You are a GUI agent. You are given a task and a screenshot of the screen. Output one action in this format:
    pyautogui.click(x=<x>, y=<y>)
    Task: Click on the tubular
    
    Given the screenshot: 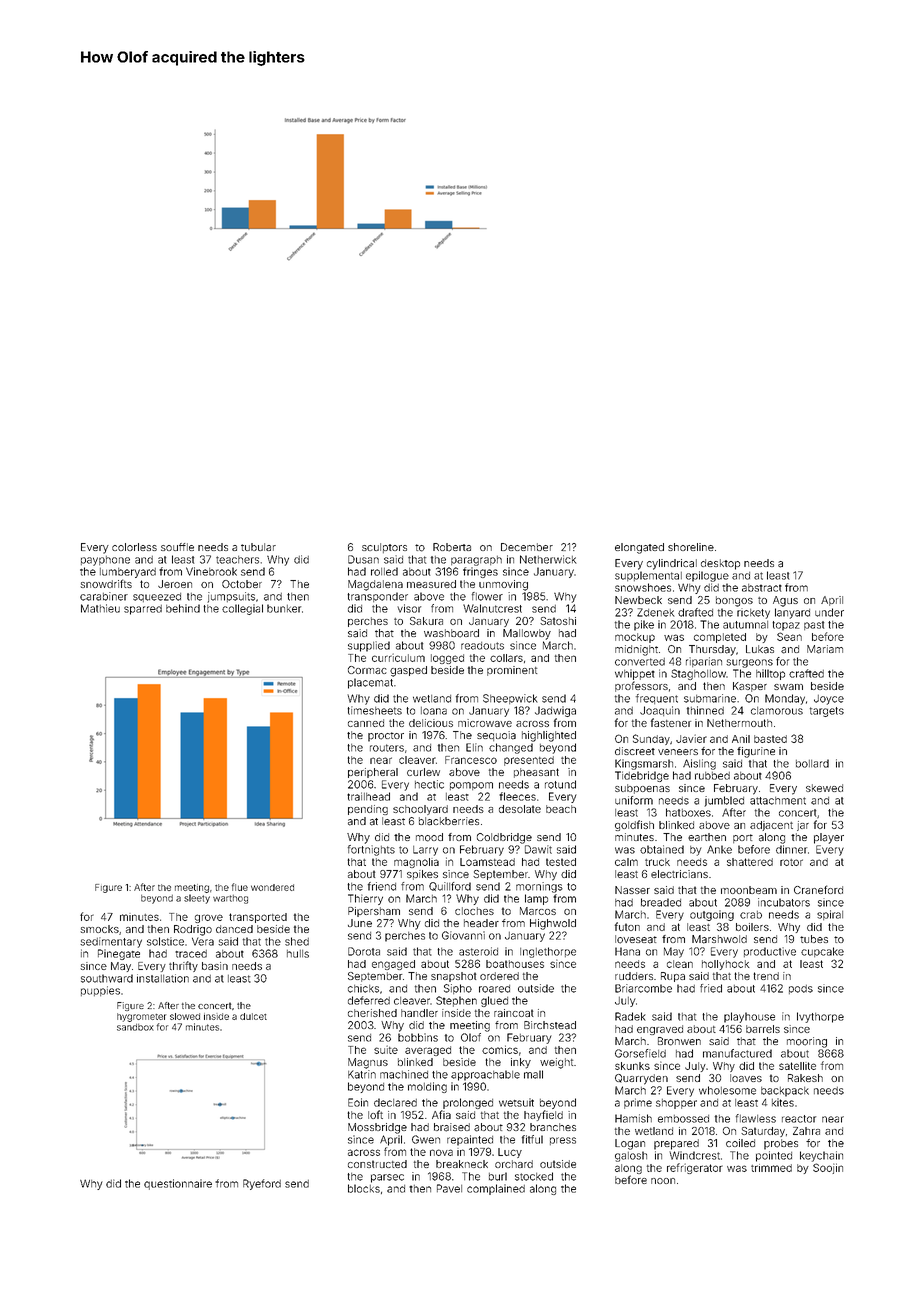 What is the action you would take?
    pyautogui.click(x=258, y=547)
